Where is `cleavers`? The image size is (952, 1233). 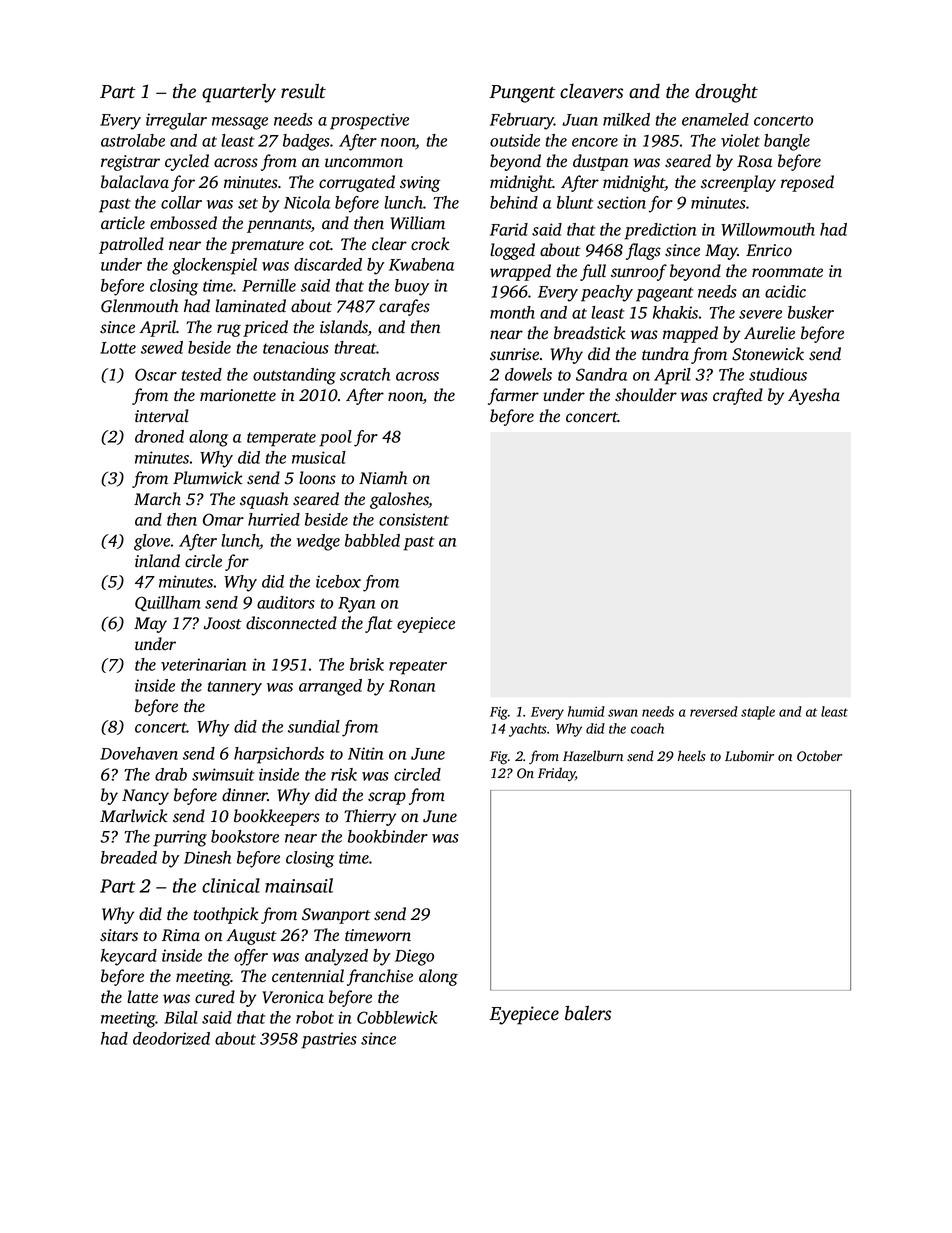 cleavers is located at coordinates (591, 91).
